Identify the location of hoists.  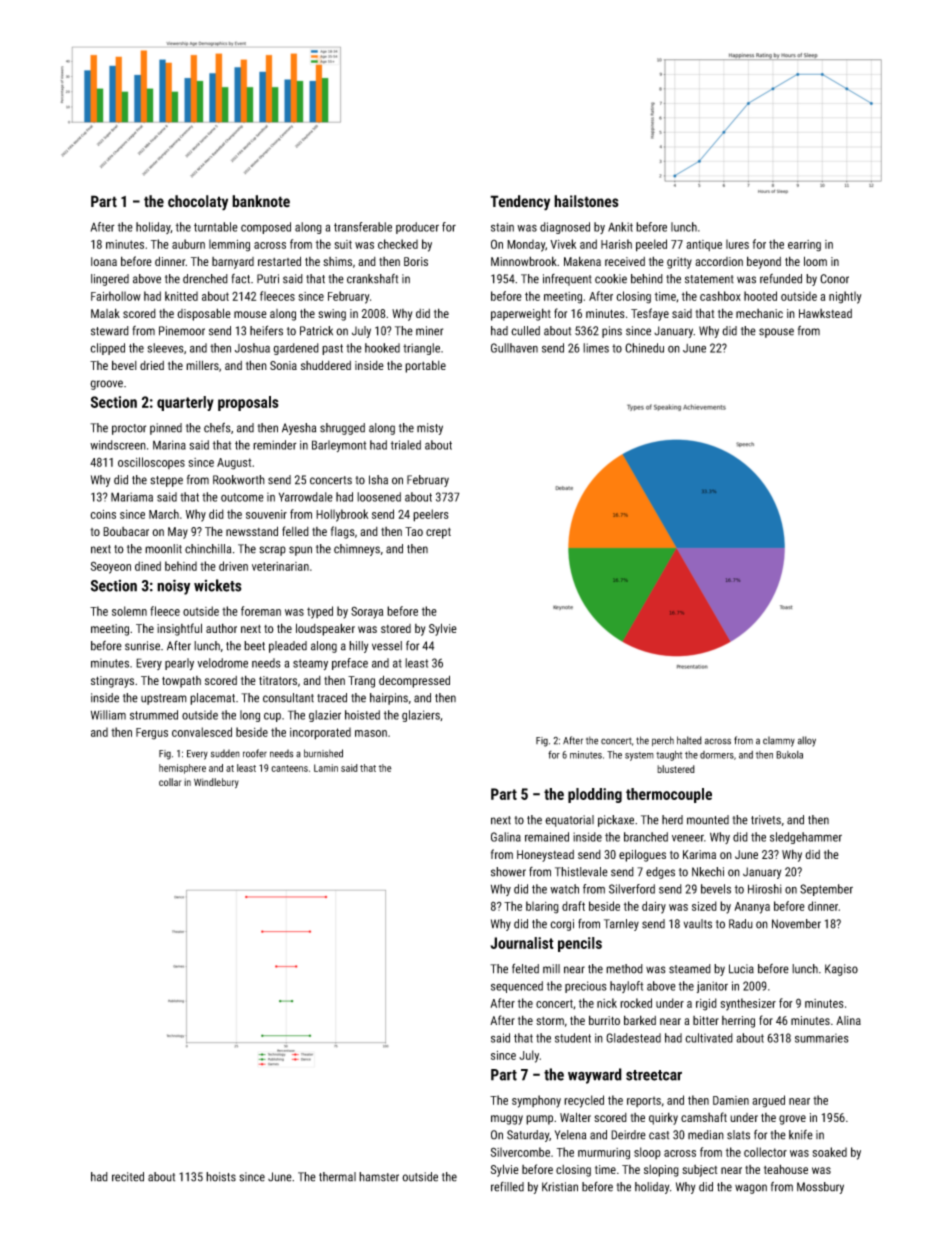
(221, 1177).
